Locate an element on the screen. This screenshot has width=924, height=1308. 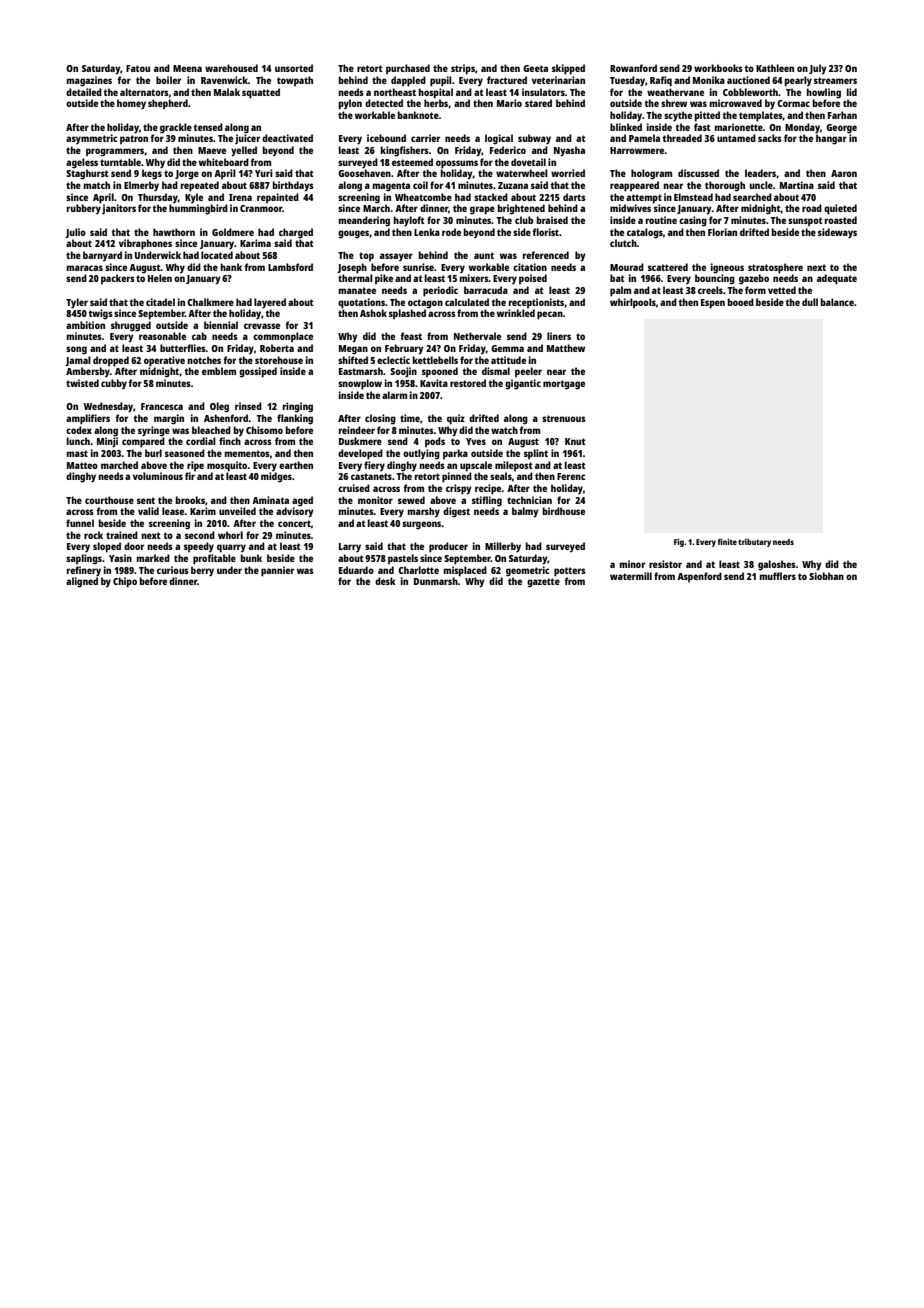
shifted is located at coordinates (353, 360).
